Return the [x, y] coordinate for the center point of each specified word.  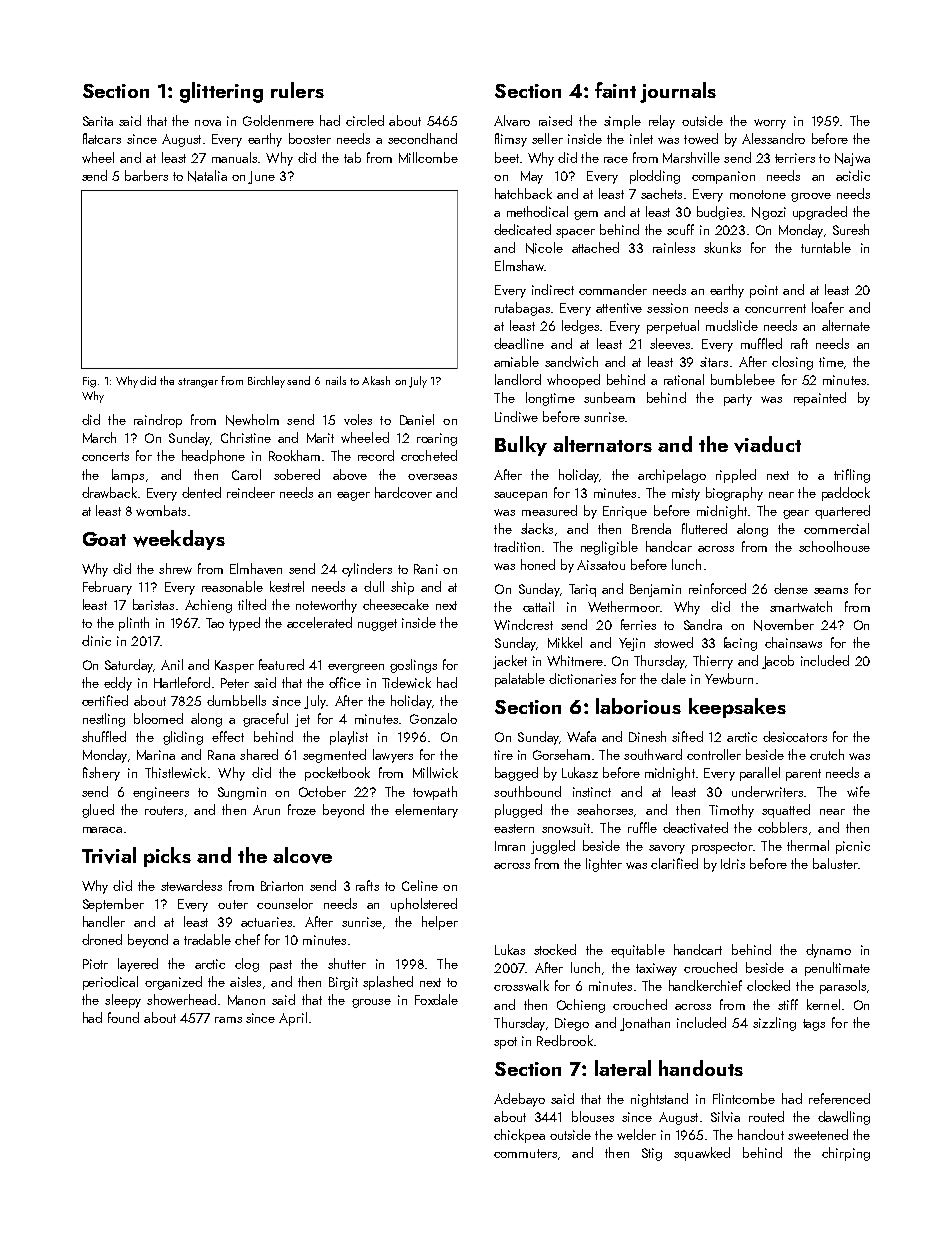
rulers [297, 90]
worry [770, 124]
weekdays [179, 540]
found [123, 1017]
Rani [426, 569]
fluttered [704, 528]
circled [365, 120]
